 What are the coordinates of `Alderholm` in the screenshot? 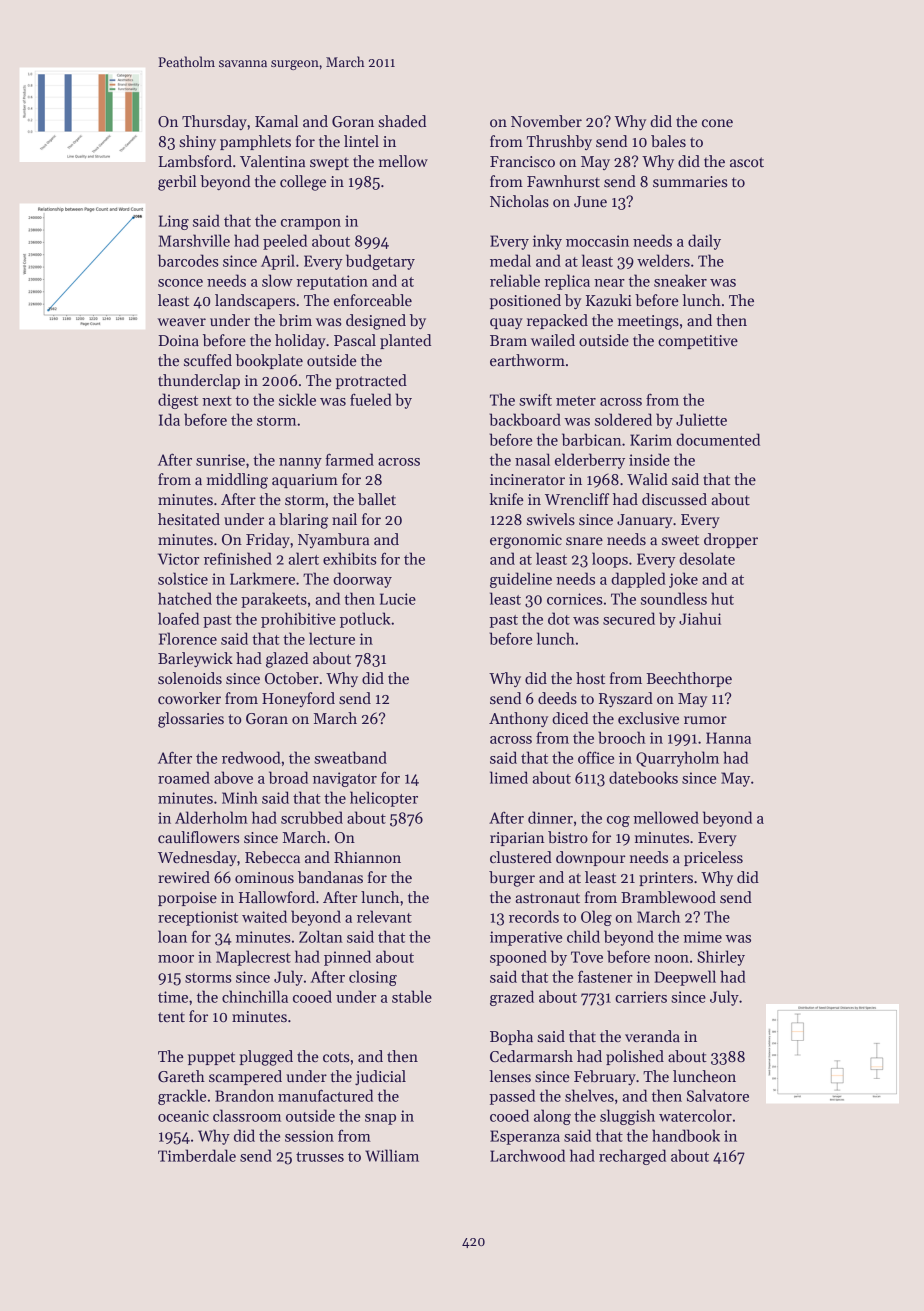 It's located at (211, 817).
